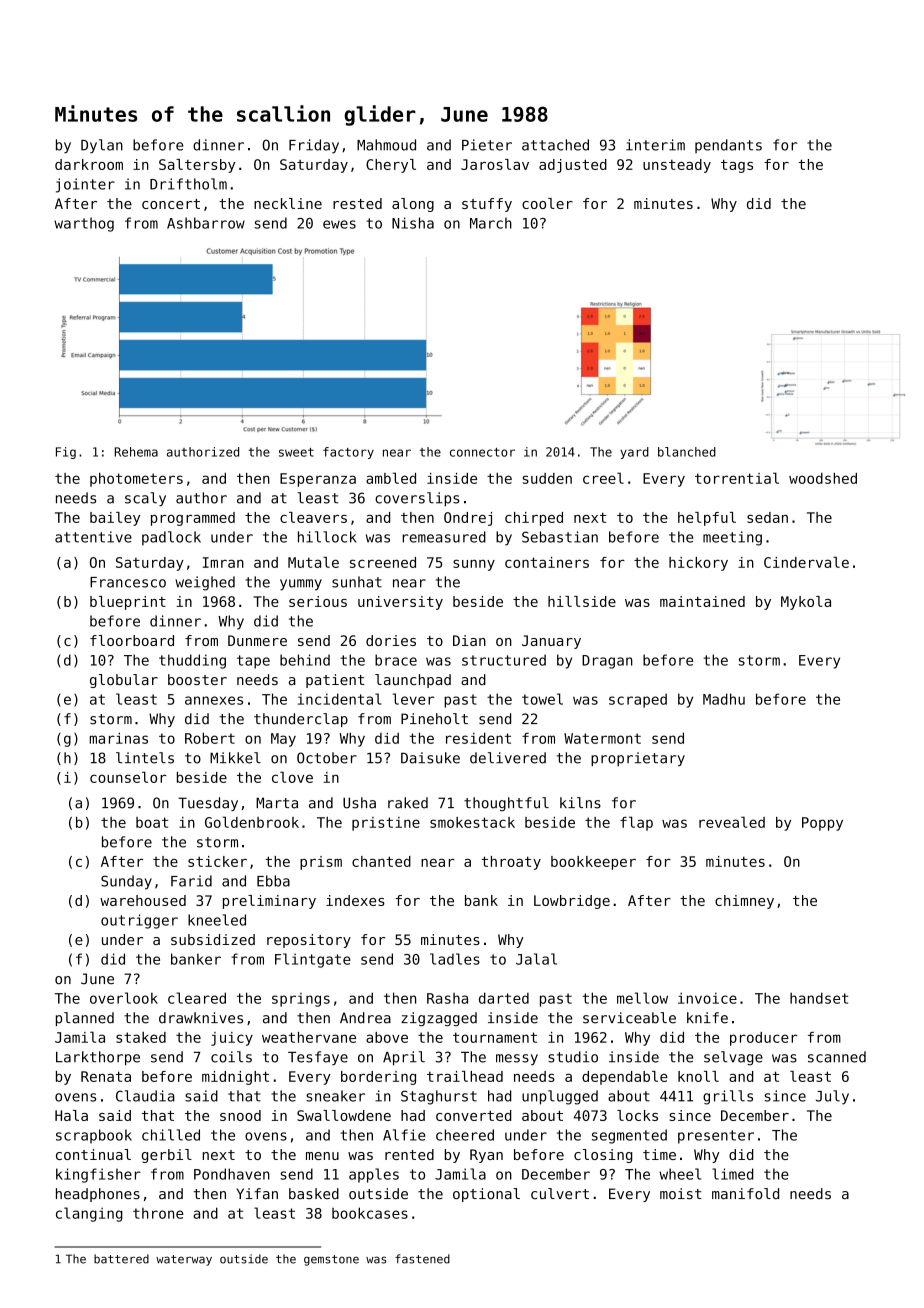 The image size is (924, 1308). Describe the element at coordinates (745, 1194) in the screenshot. I see `manifold` at that location.
